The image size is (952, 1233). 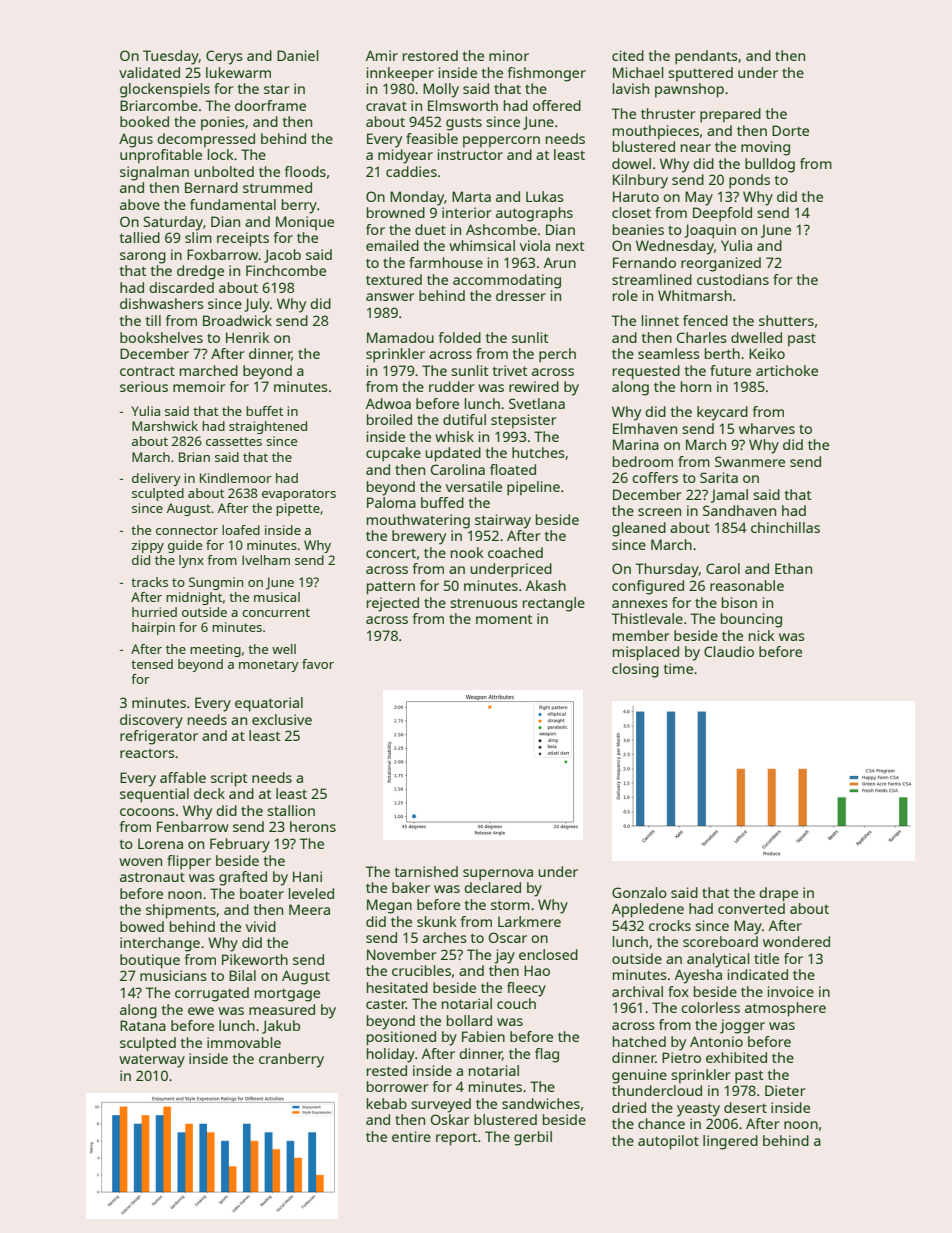 What do you see at coordinates (546, 585) in the screenshot?
I see `Akash` at bounding box center [546, 585].
